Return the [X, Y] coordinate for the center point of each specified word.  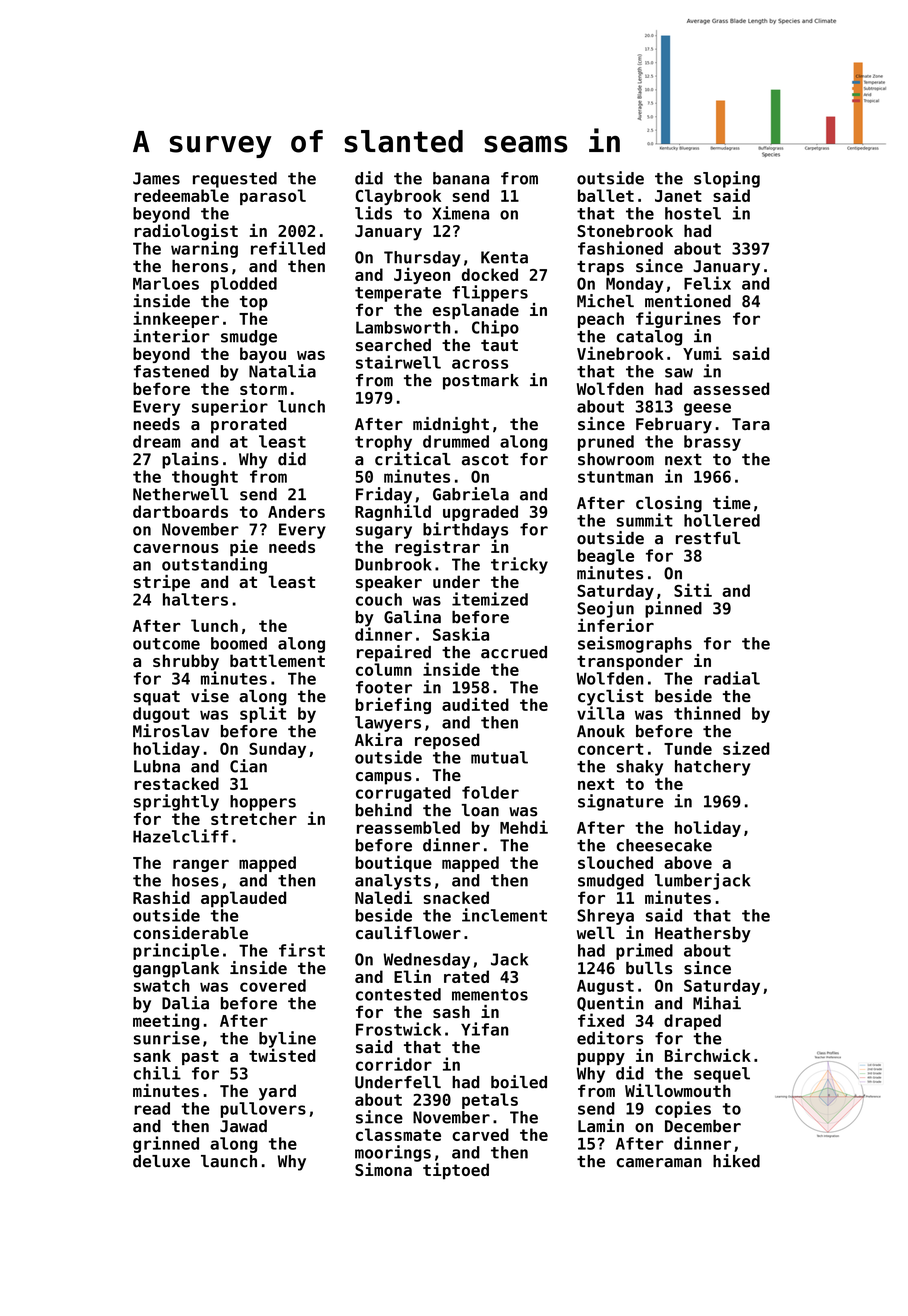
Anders [296, 511]
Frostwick [398, 1029]
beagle [606, 557]
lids [373, 213]
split [263, 714]
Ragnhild [393, 512]
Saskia [461, 634]
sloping [727, 179]
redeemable [181, 195]
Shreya [605, 917]
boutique [393, 863]
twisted [282, 1055]
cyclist [611, 697]
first [302, 950]
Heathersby [703, 934]
